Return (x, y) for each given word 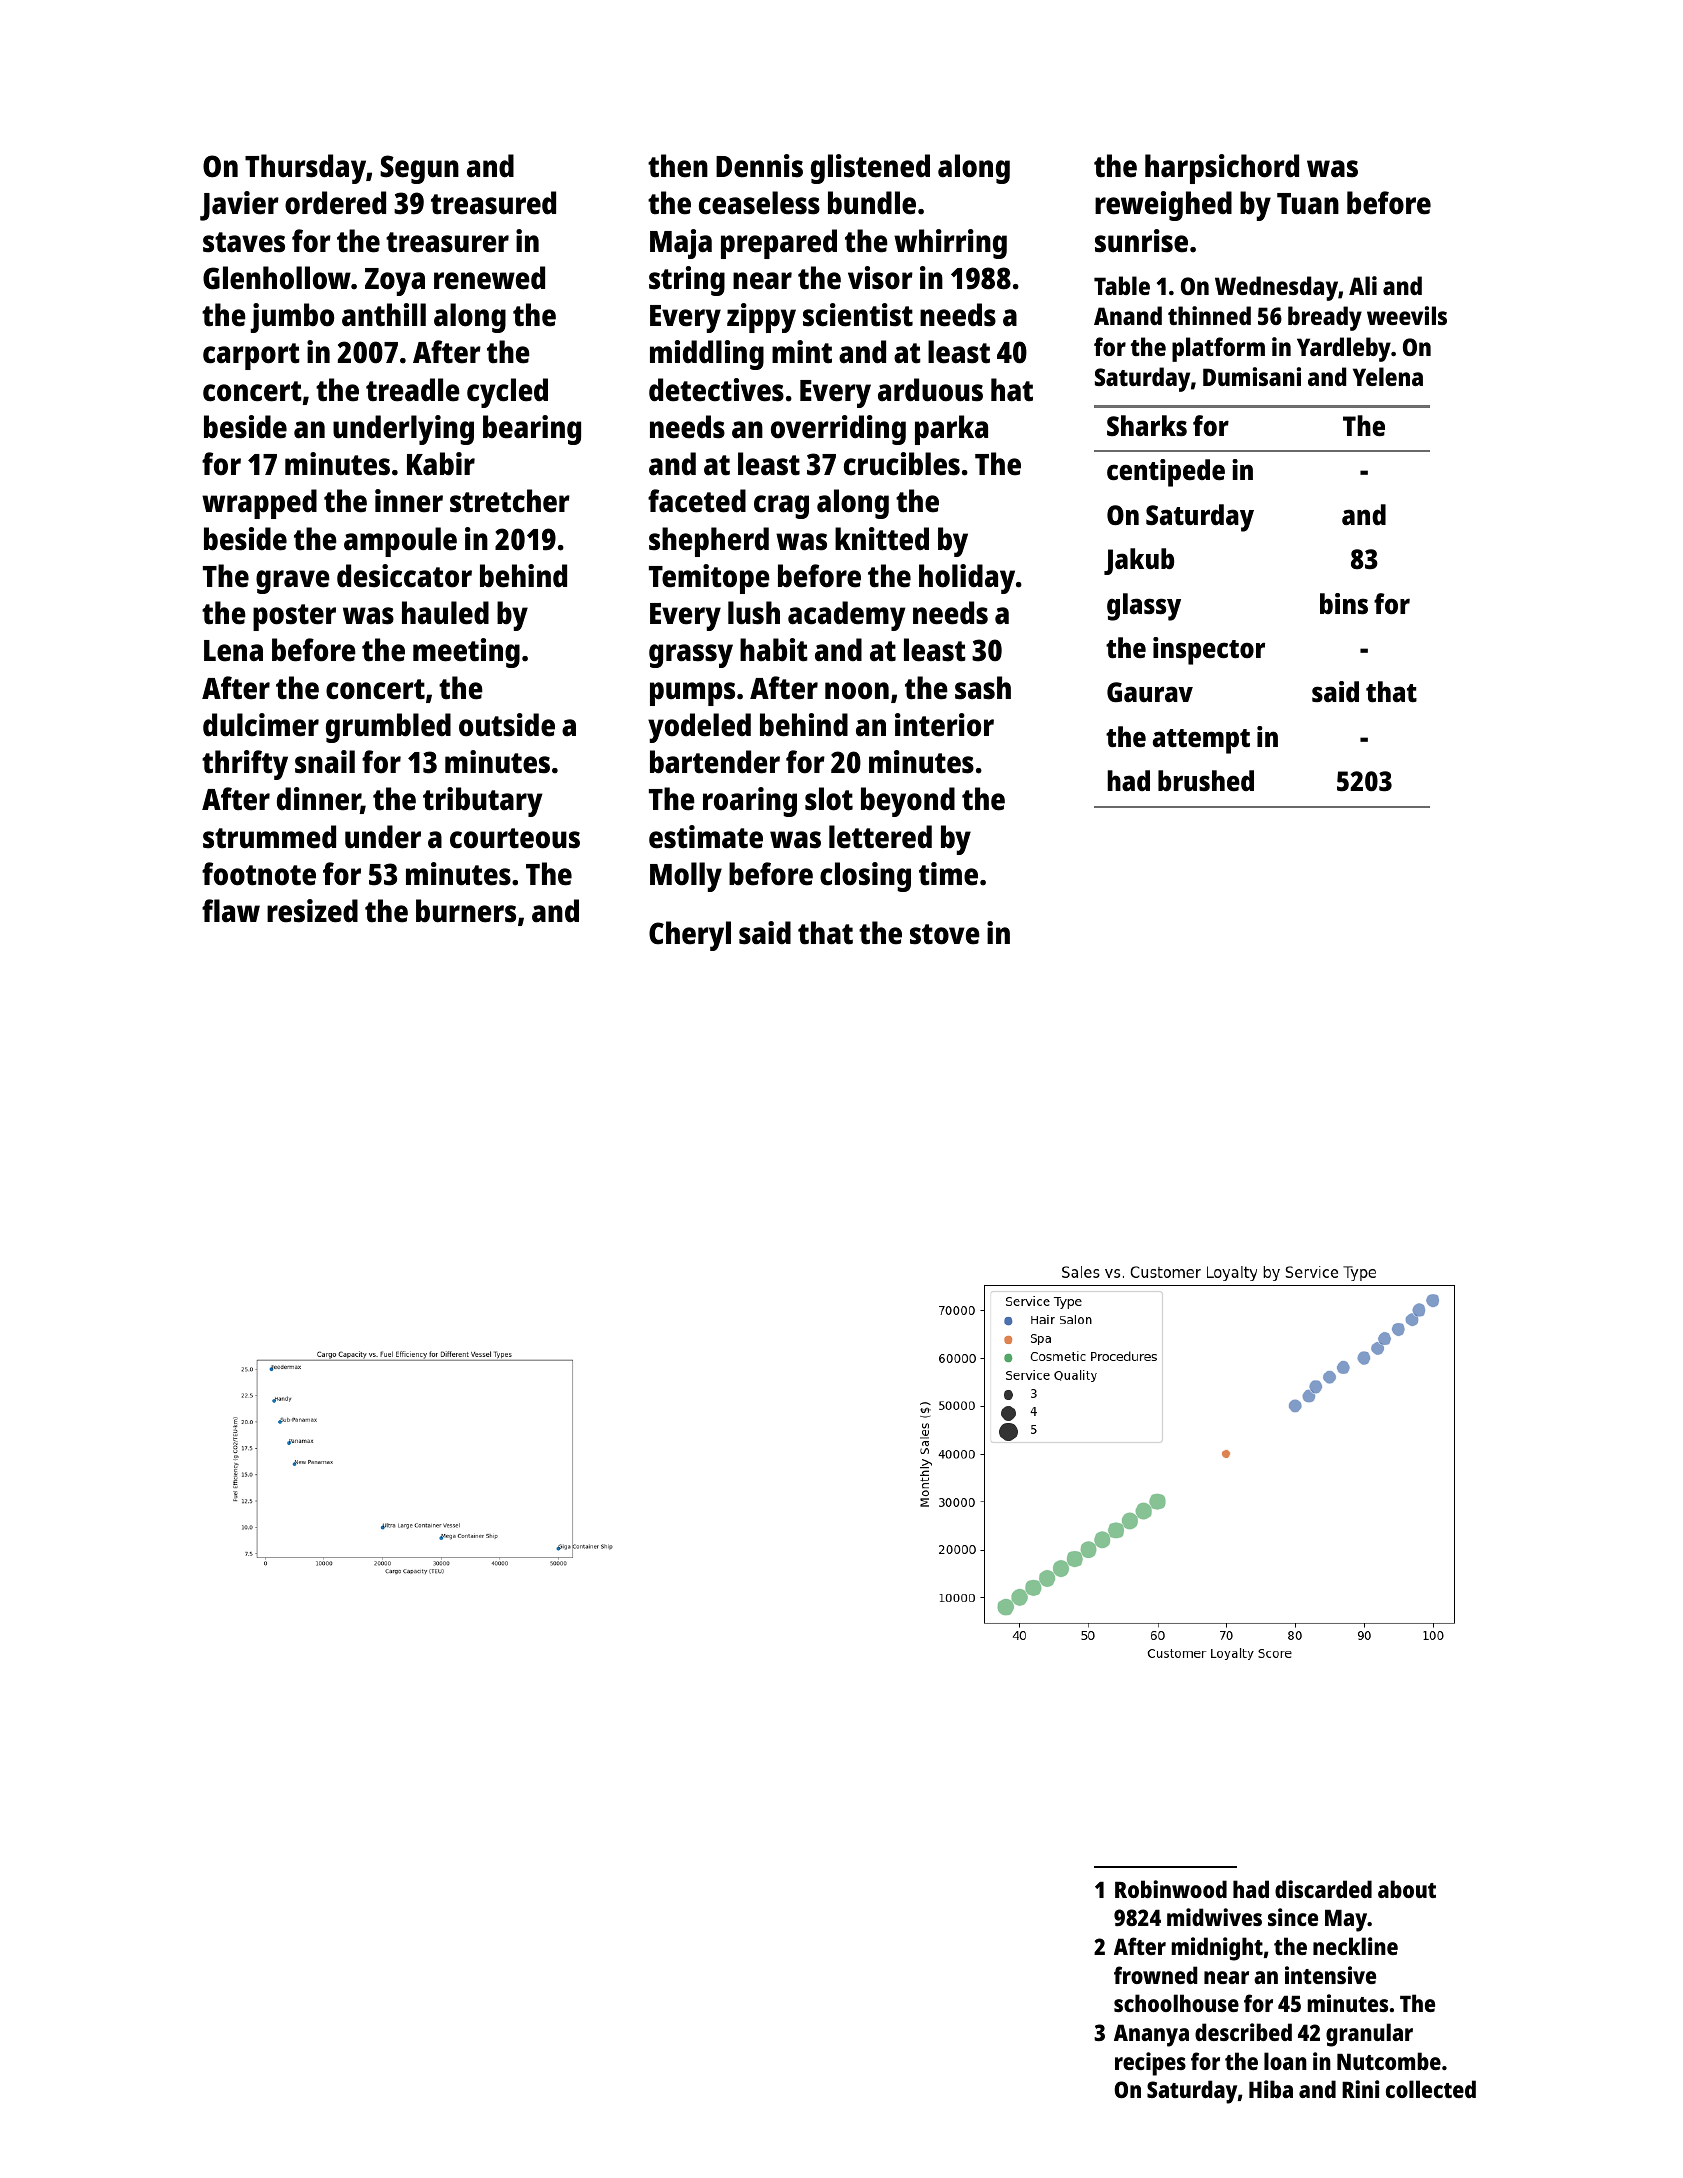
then (678, 166)
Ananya (1151, 2035)
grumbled (388, 728)
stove (945, 934)
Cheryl (690, 936)
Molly (686, 877)
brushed (1206, 780)
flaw (231, 911)
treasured (493, 203)
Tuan (1308, 204)
